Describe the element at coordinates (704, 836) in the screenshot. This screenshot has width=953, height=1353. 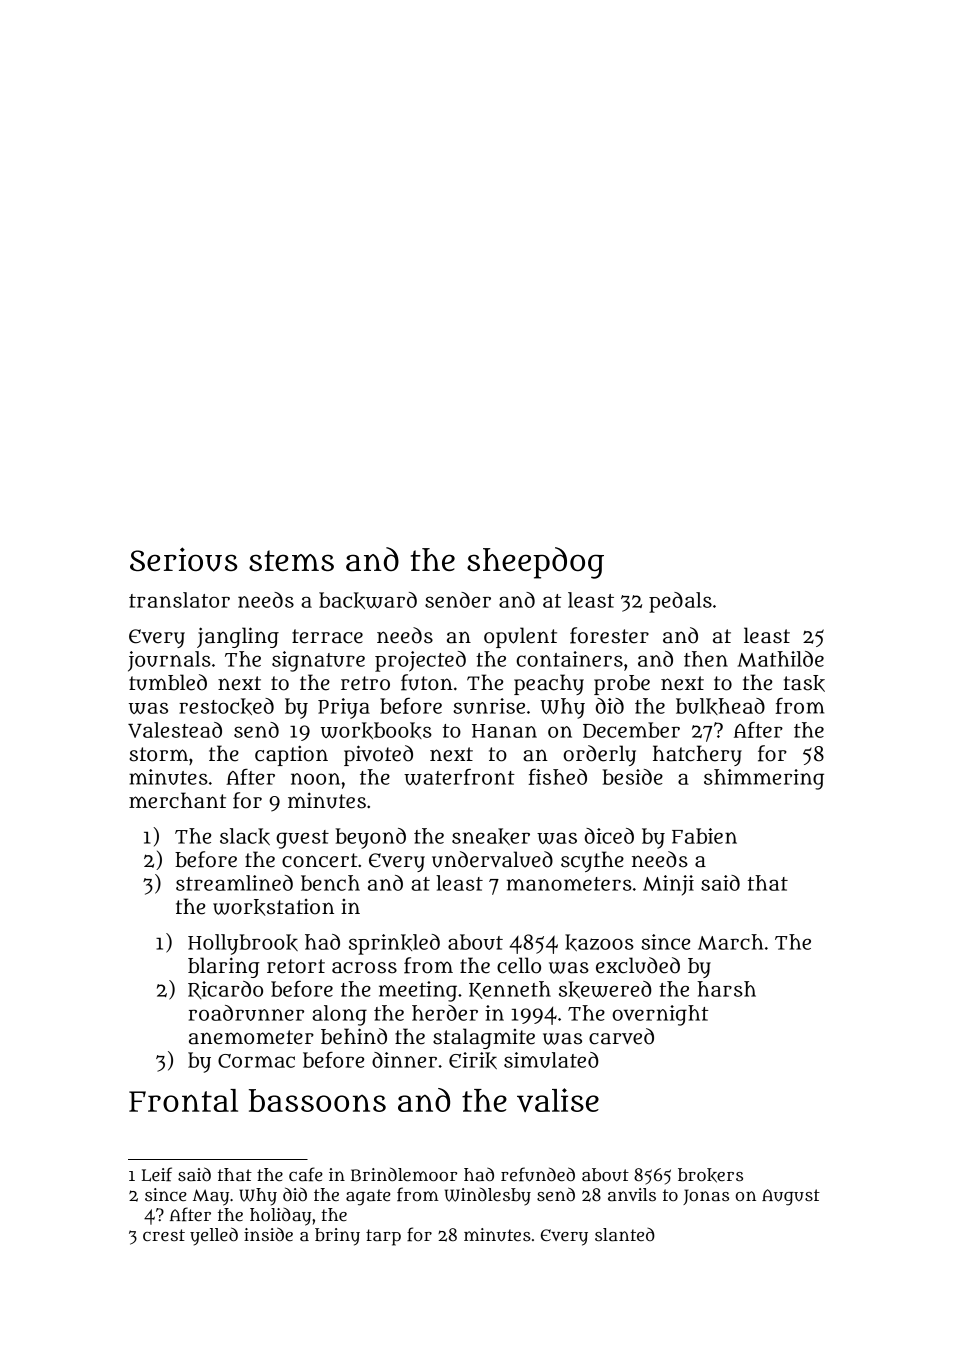
I see `Fabien` at that location.
